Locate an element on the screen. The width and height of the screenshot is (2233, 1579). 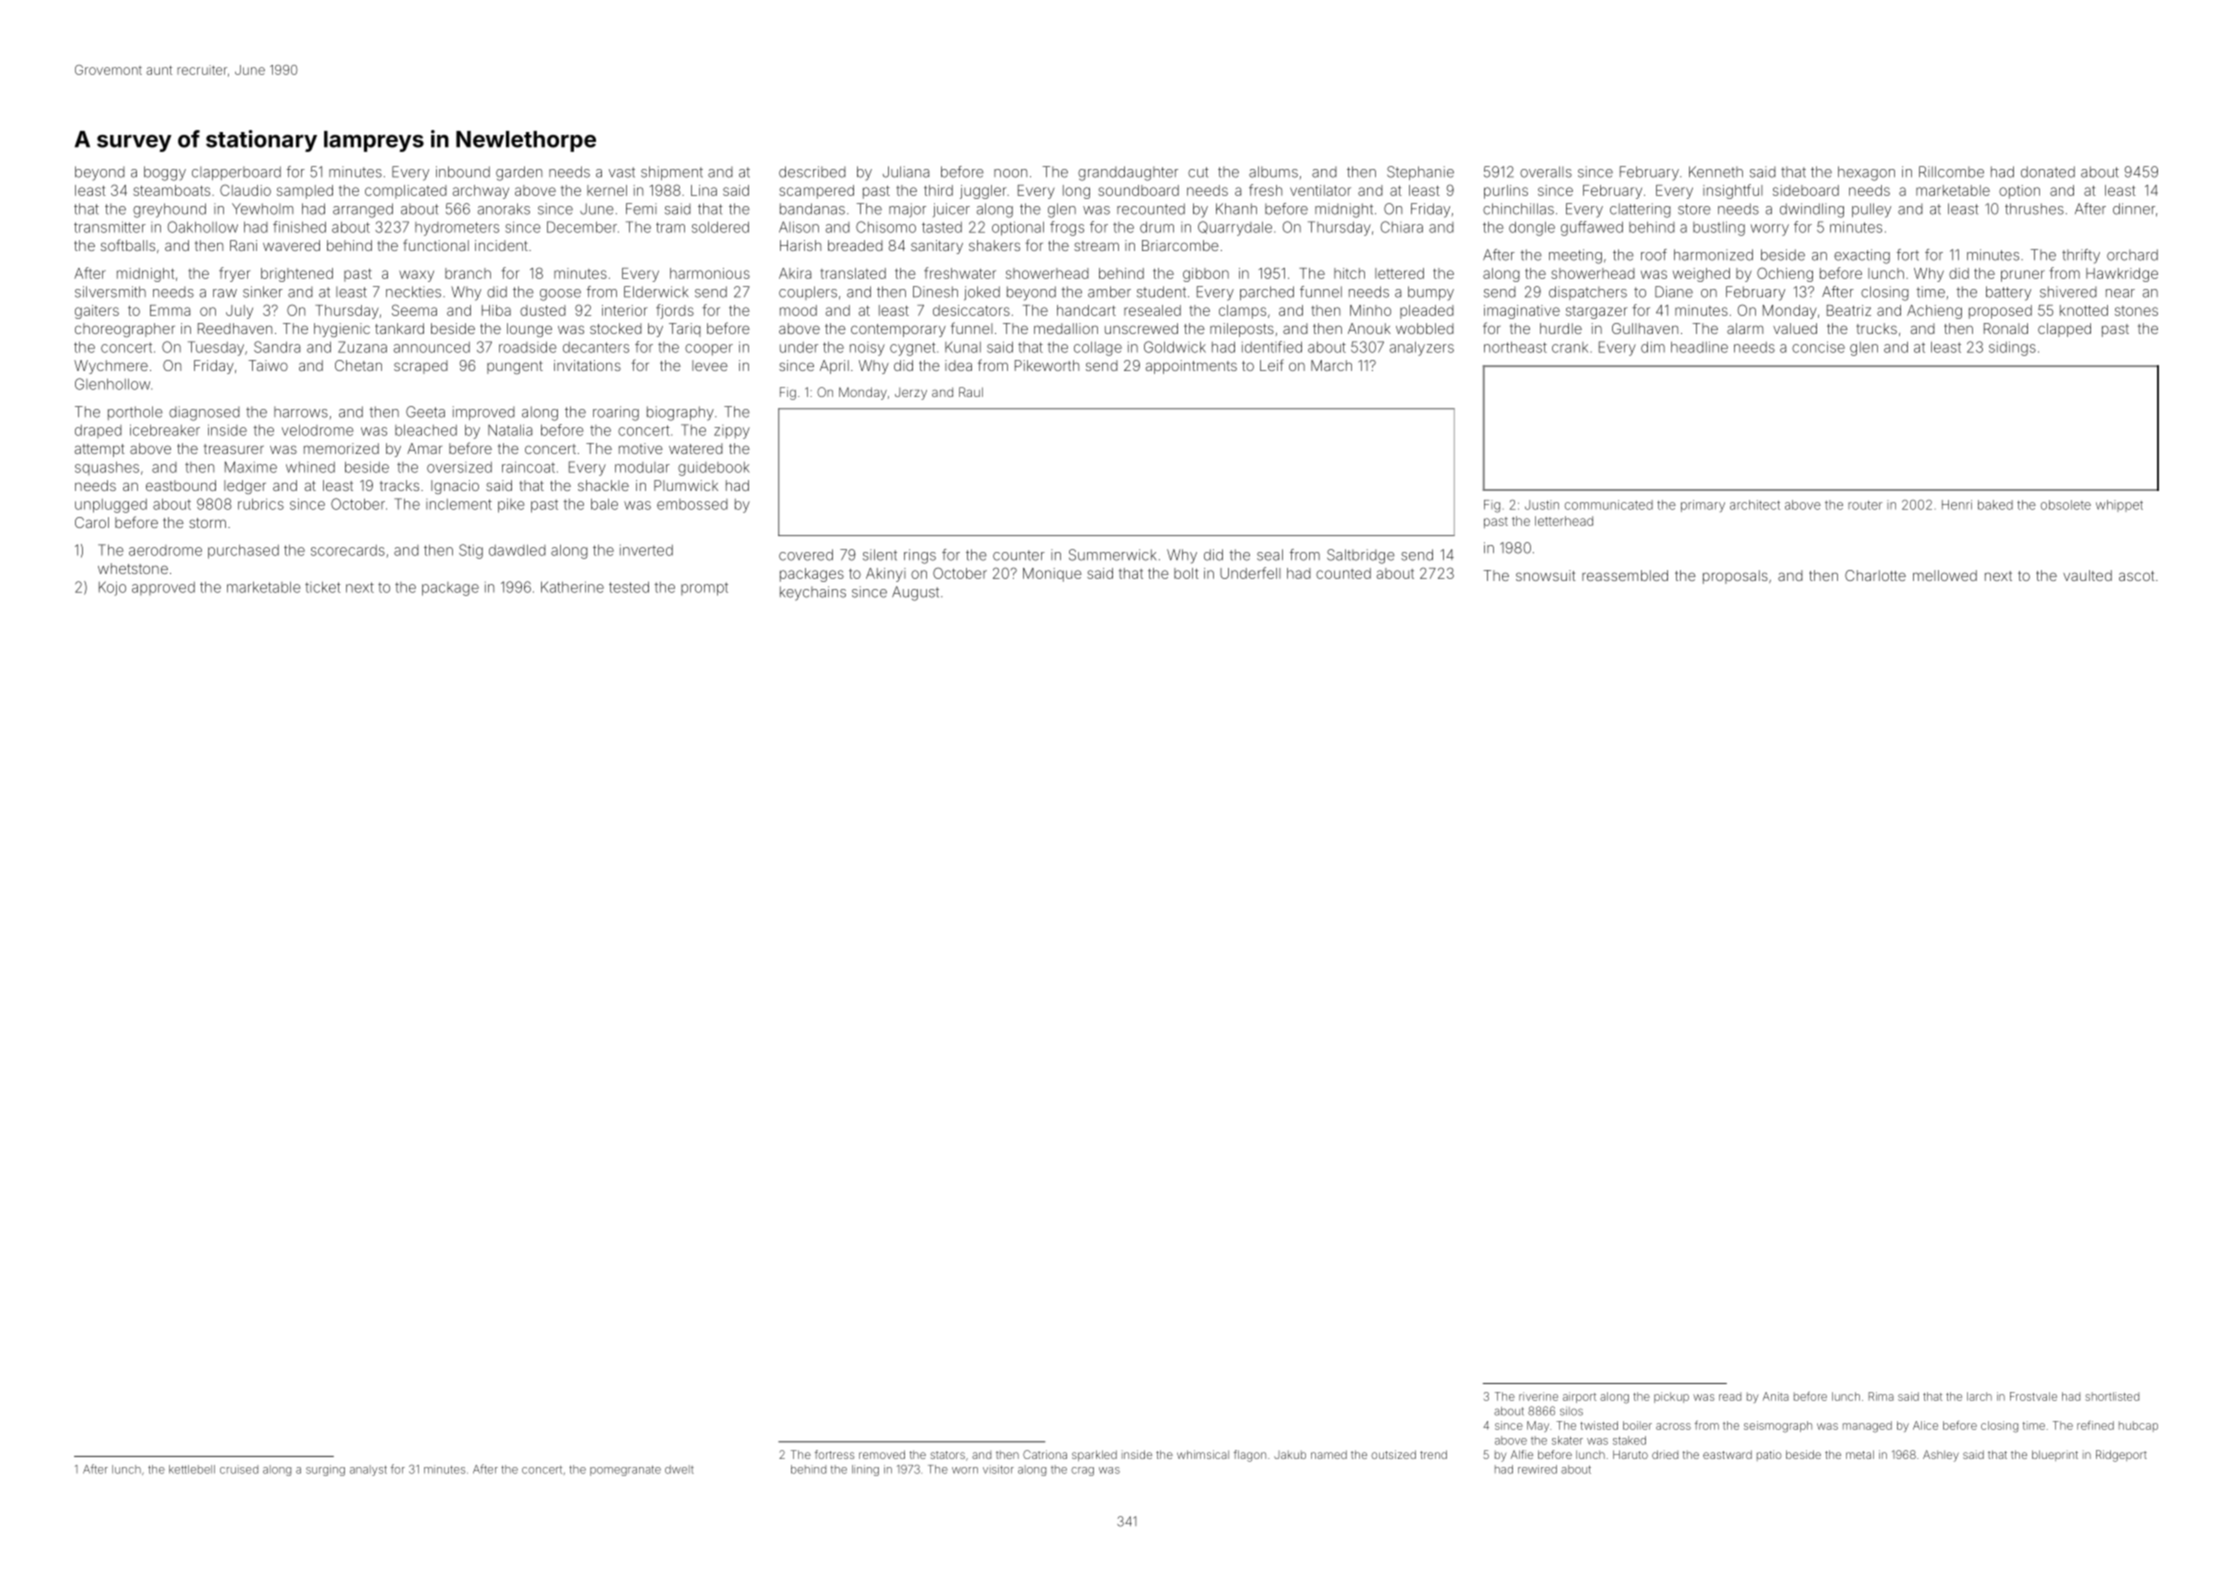
Chiara is located at coordinates (1402, 227).
